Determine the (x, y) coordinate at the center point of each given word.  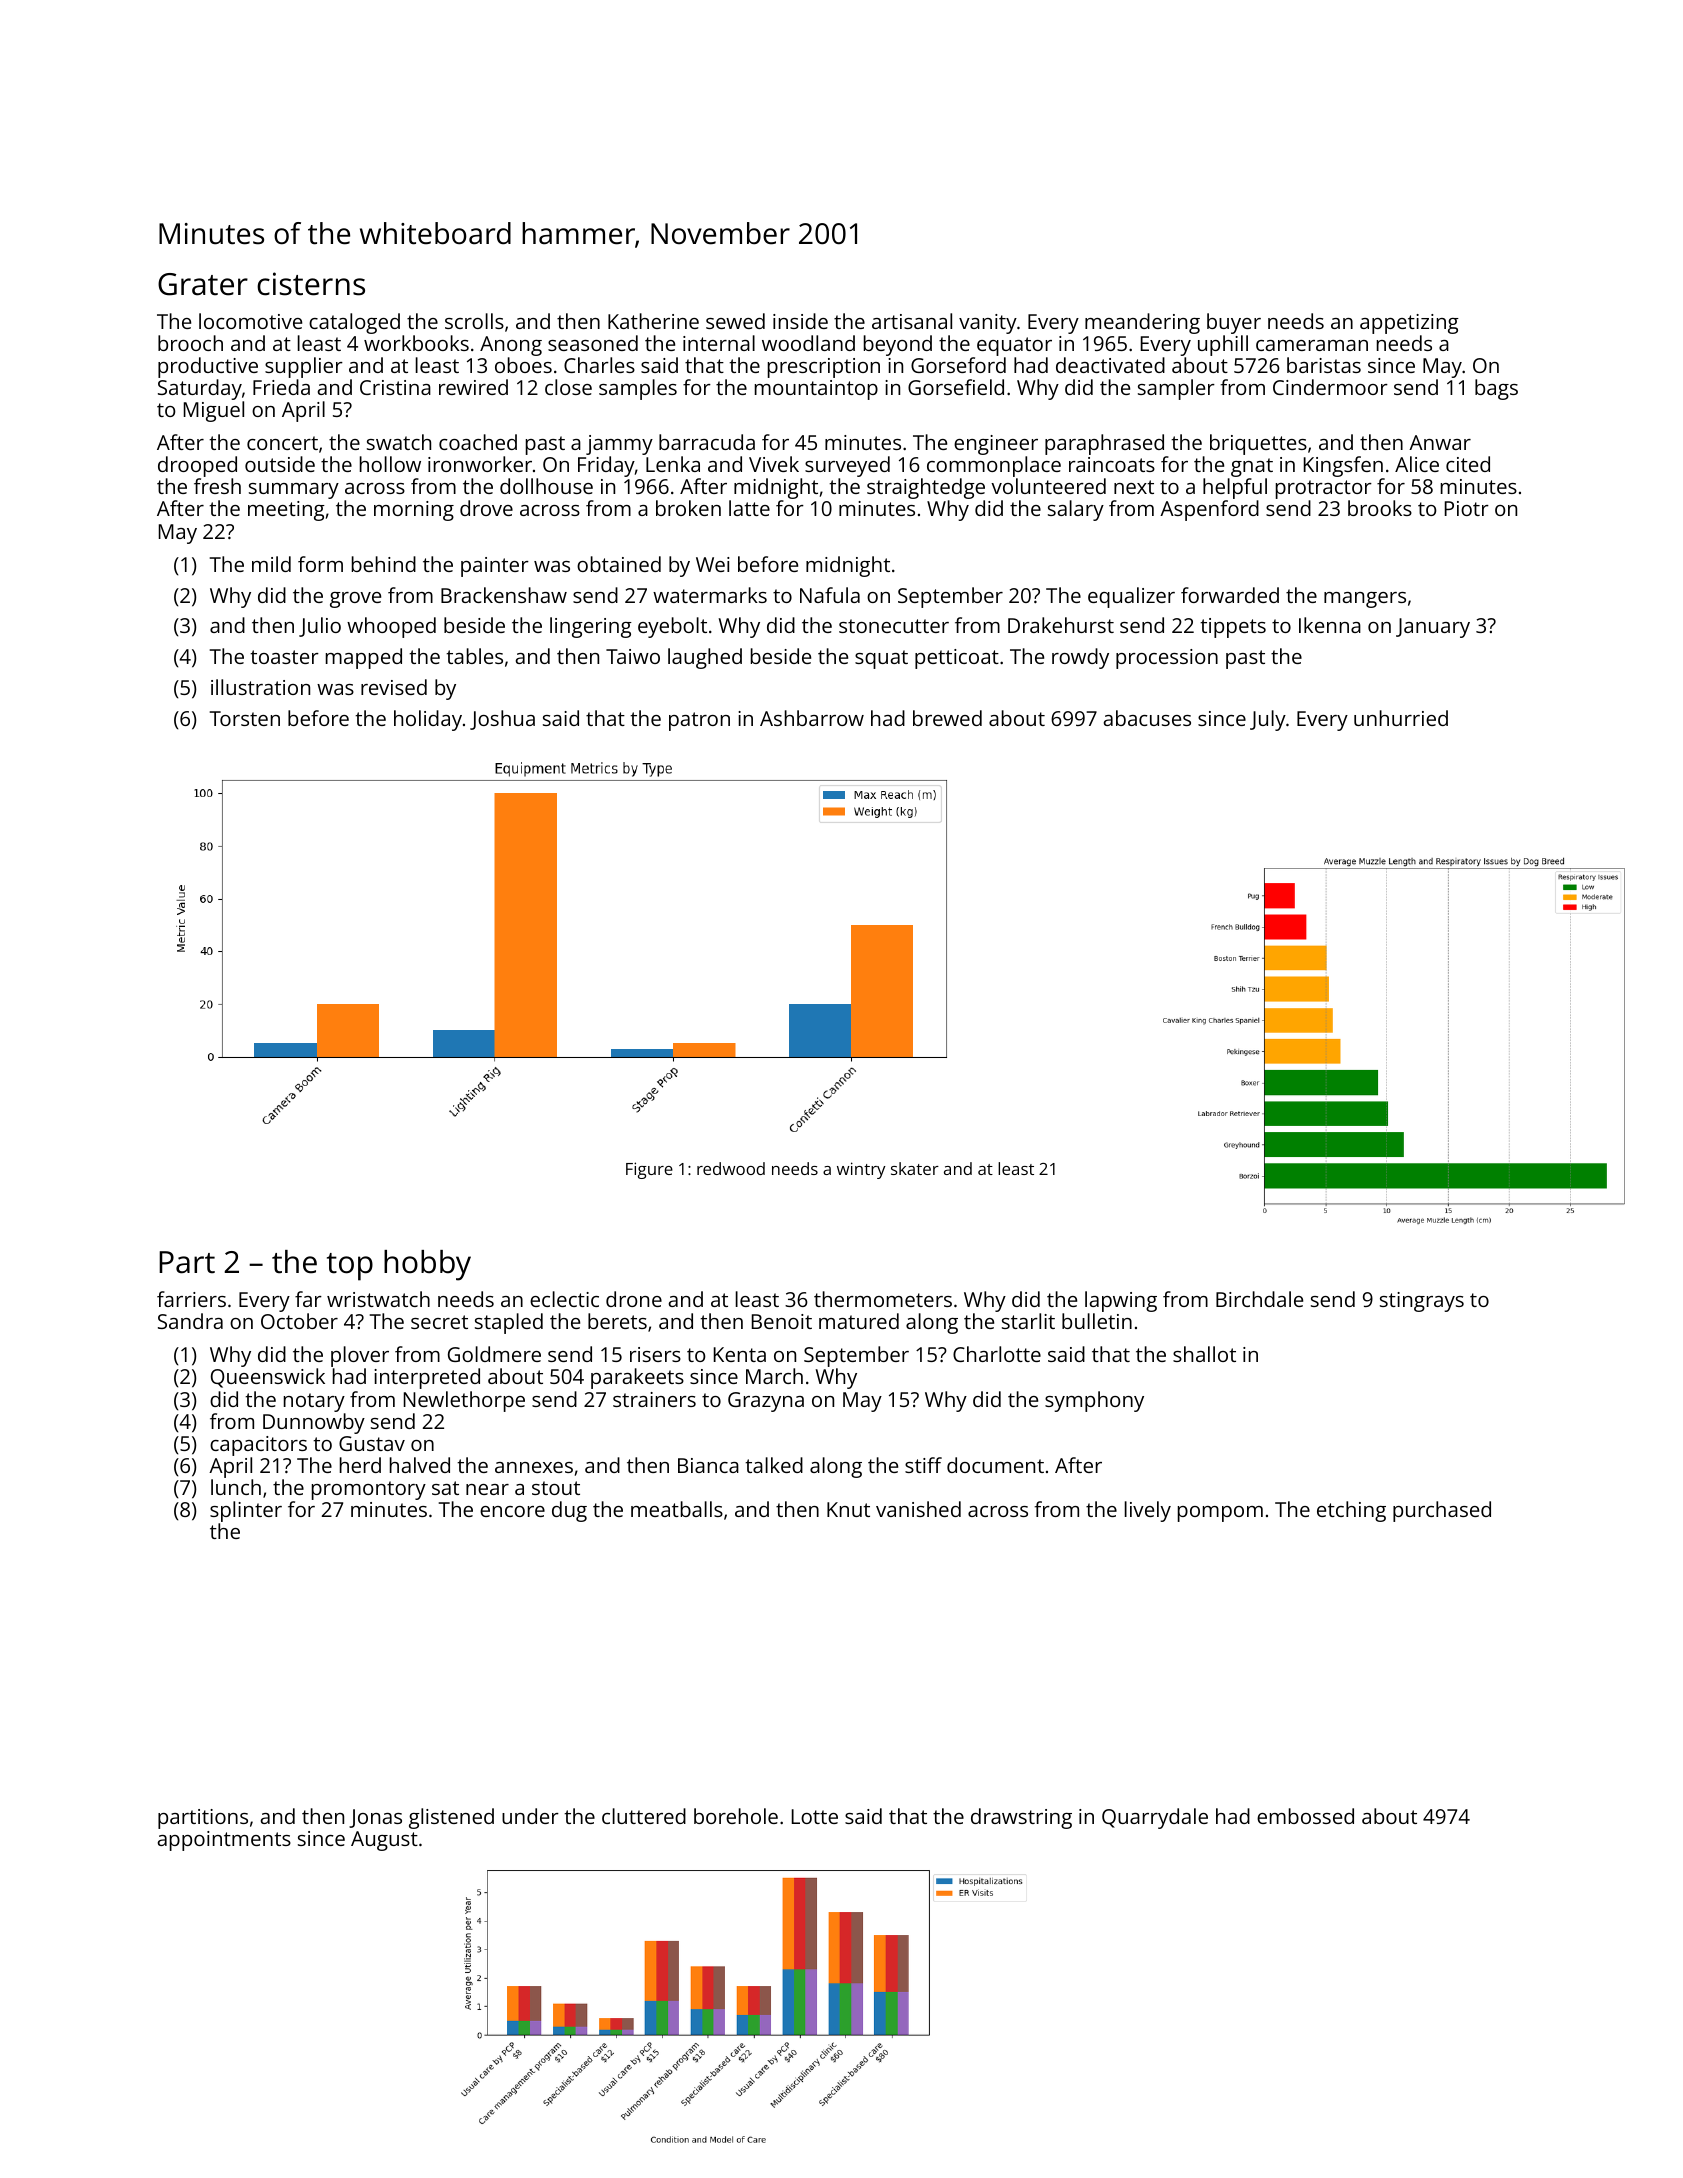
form (320, 564)
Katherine (653, 321)
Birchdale (1259, 1299)
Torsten (245, 718)
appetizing (1409, 324)
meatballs (677, 1509)
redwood (731, 1168)
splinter (246, 1511)
